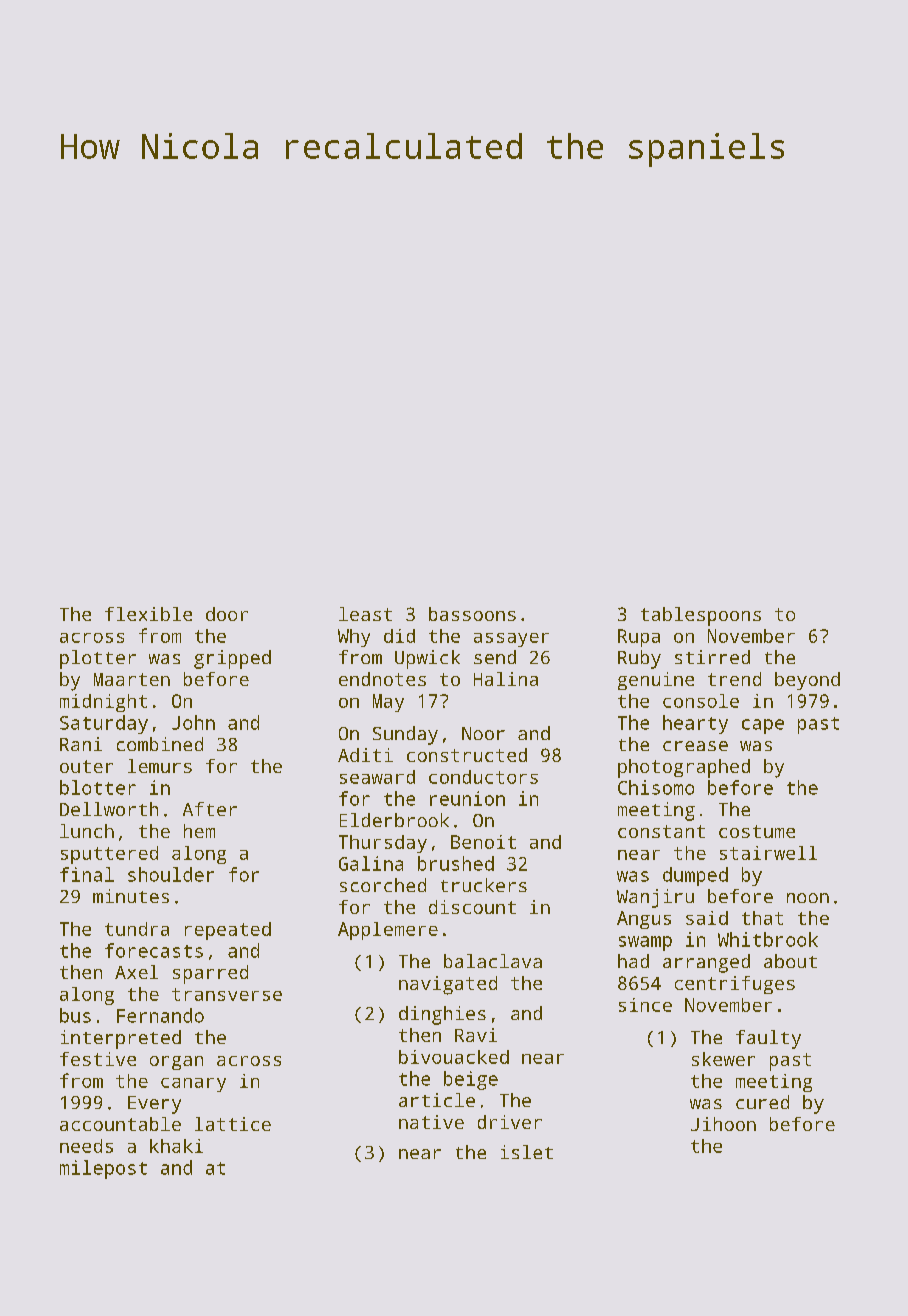 This image has width=908, height=1316. What do you see at coordinates (377, 777) in the image?
I see `seaward` at bounding box center [377, 777].
